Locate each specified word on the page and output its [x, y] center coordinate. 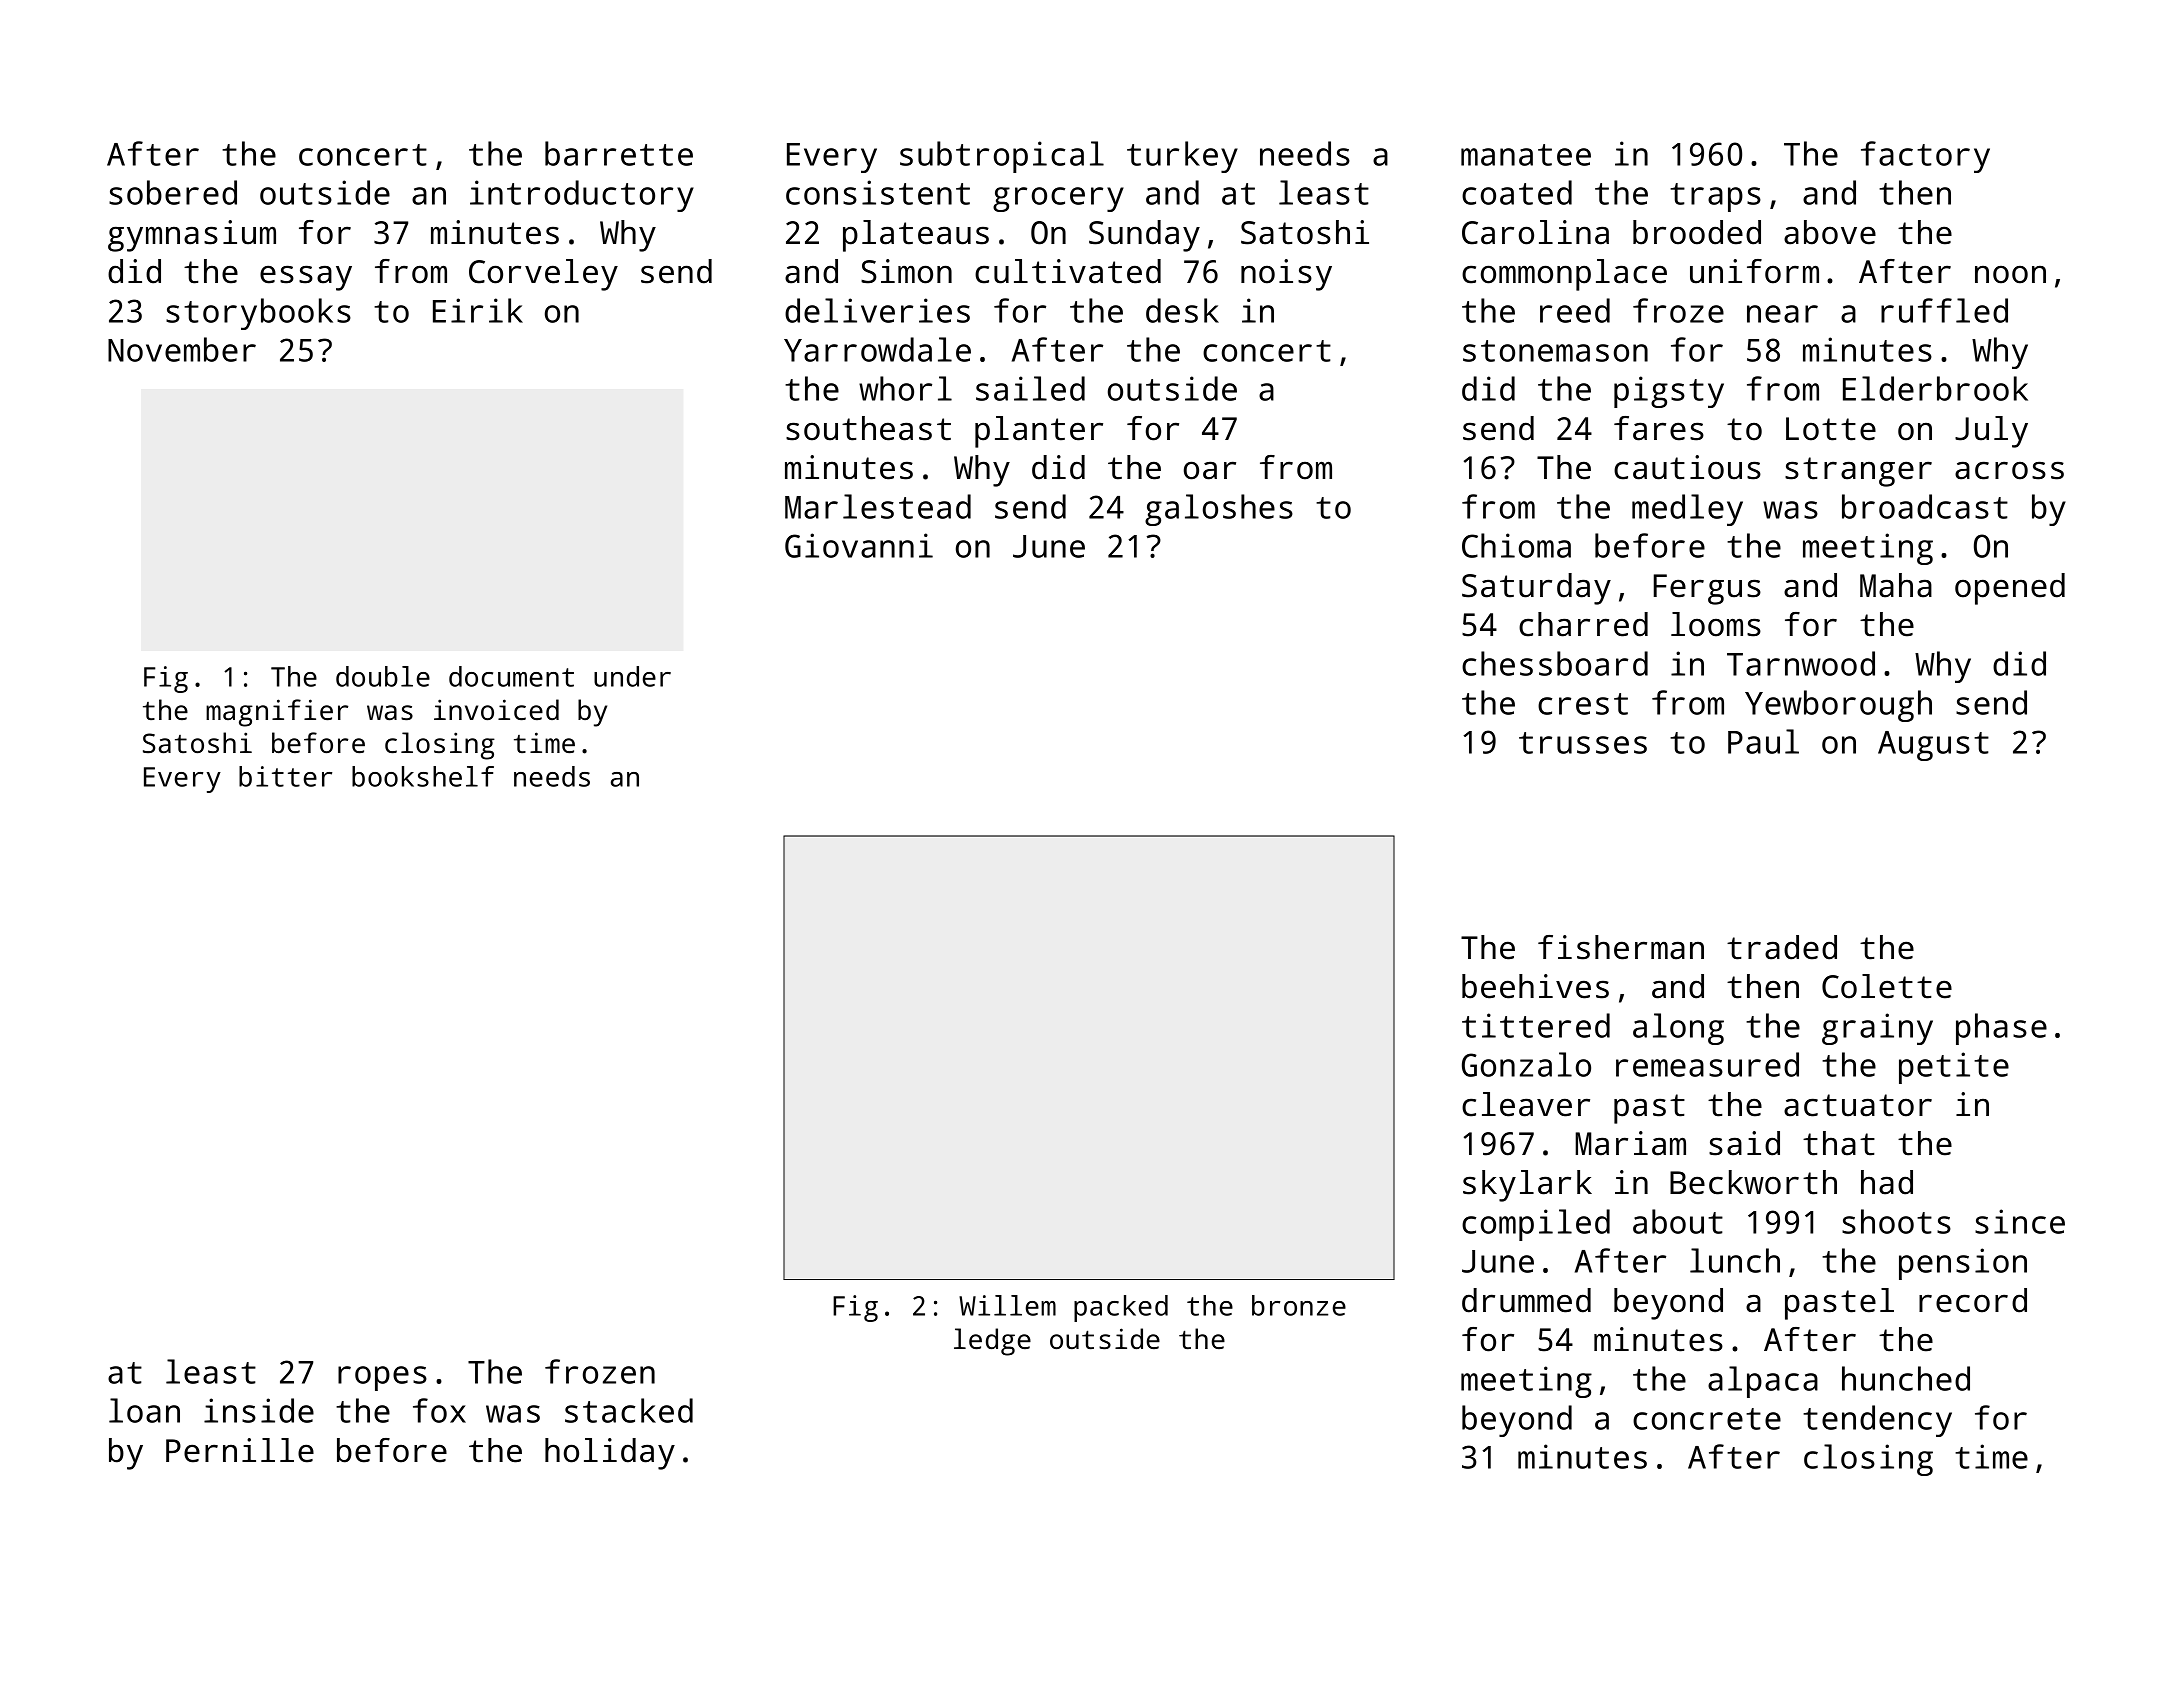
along [1678, 1029]
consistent [878, 192]
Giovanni [859, 545]
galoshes [1219, 510]
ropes [382, 1378]
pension [1963, 1264]
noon [2010, 275]
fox [439, 1410]
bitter [285, 776]
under [632, 676]
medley [1687, 510]
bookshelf [423, 776]
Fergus [1707, 589]
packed [1121, 1308]
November [182, 349]
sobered [173, 192]
